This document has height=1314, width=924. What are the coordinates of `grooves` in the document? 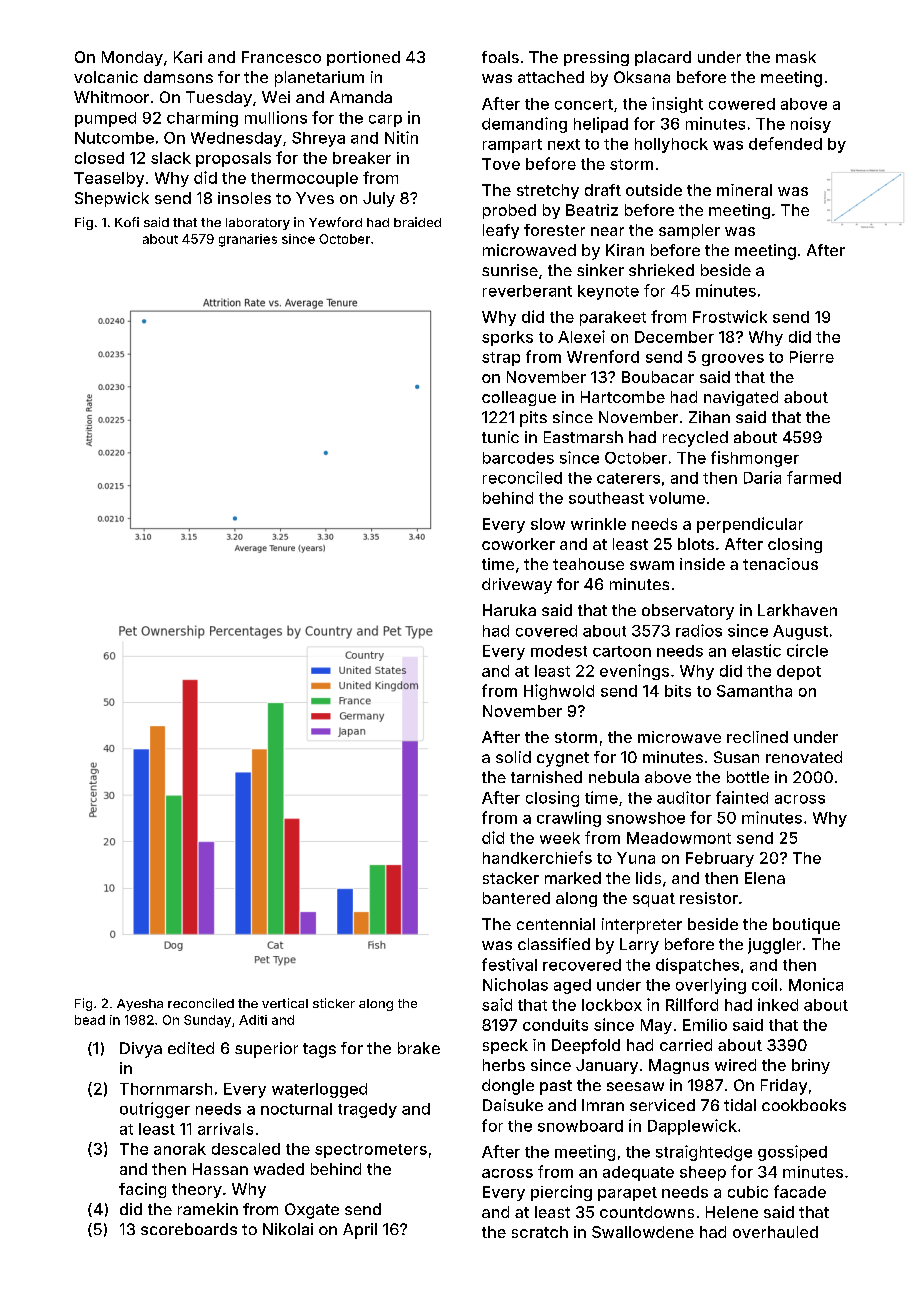 It's located at (733, 360).
